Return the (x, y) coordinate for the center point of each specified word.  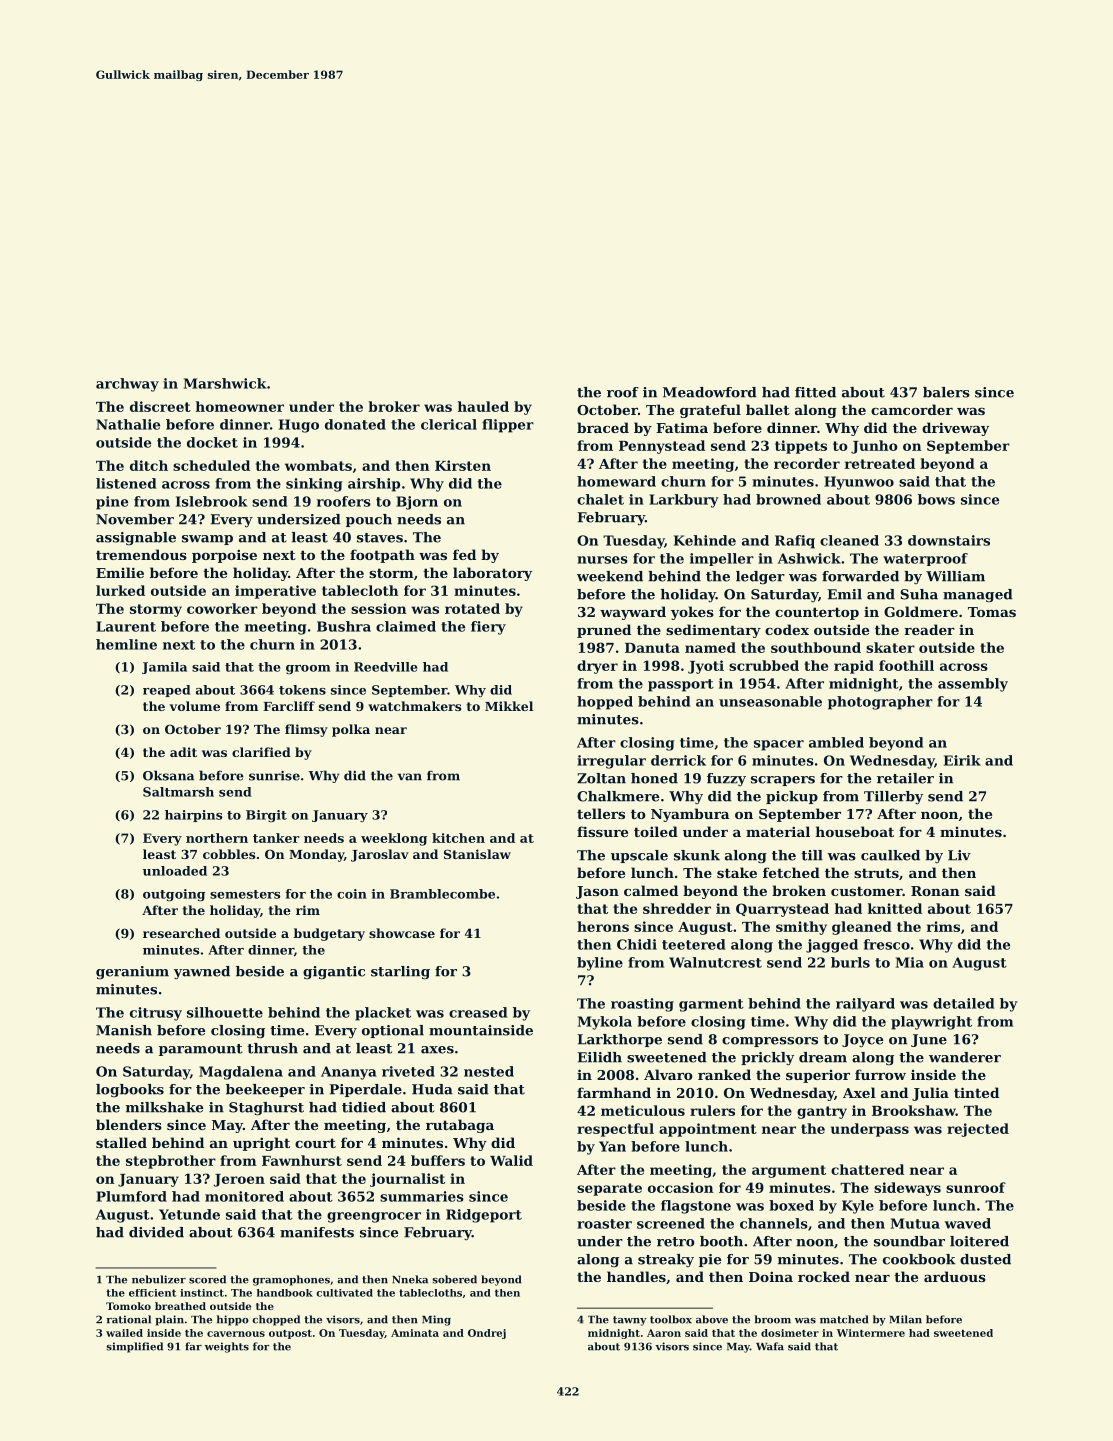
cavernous (236, 1334)
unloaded (175, 871)
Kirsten (463, 465)
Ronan (935, 891)
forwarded (860, 576)
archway (127, 385)
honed (654, 778)
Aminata (415, 1333)
